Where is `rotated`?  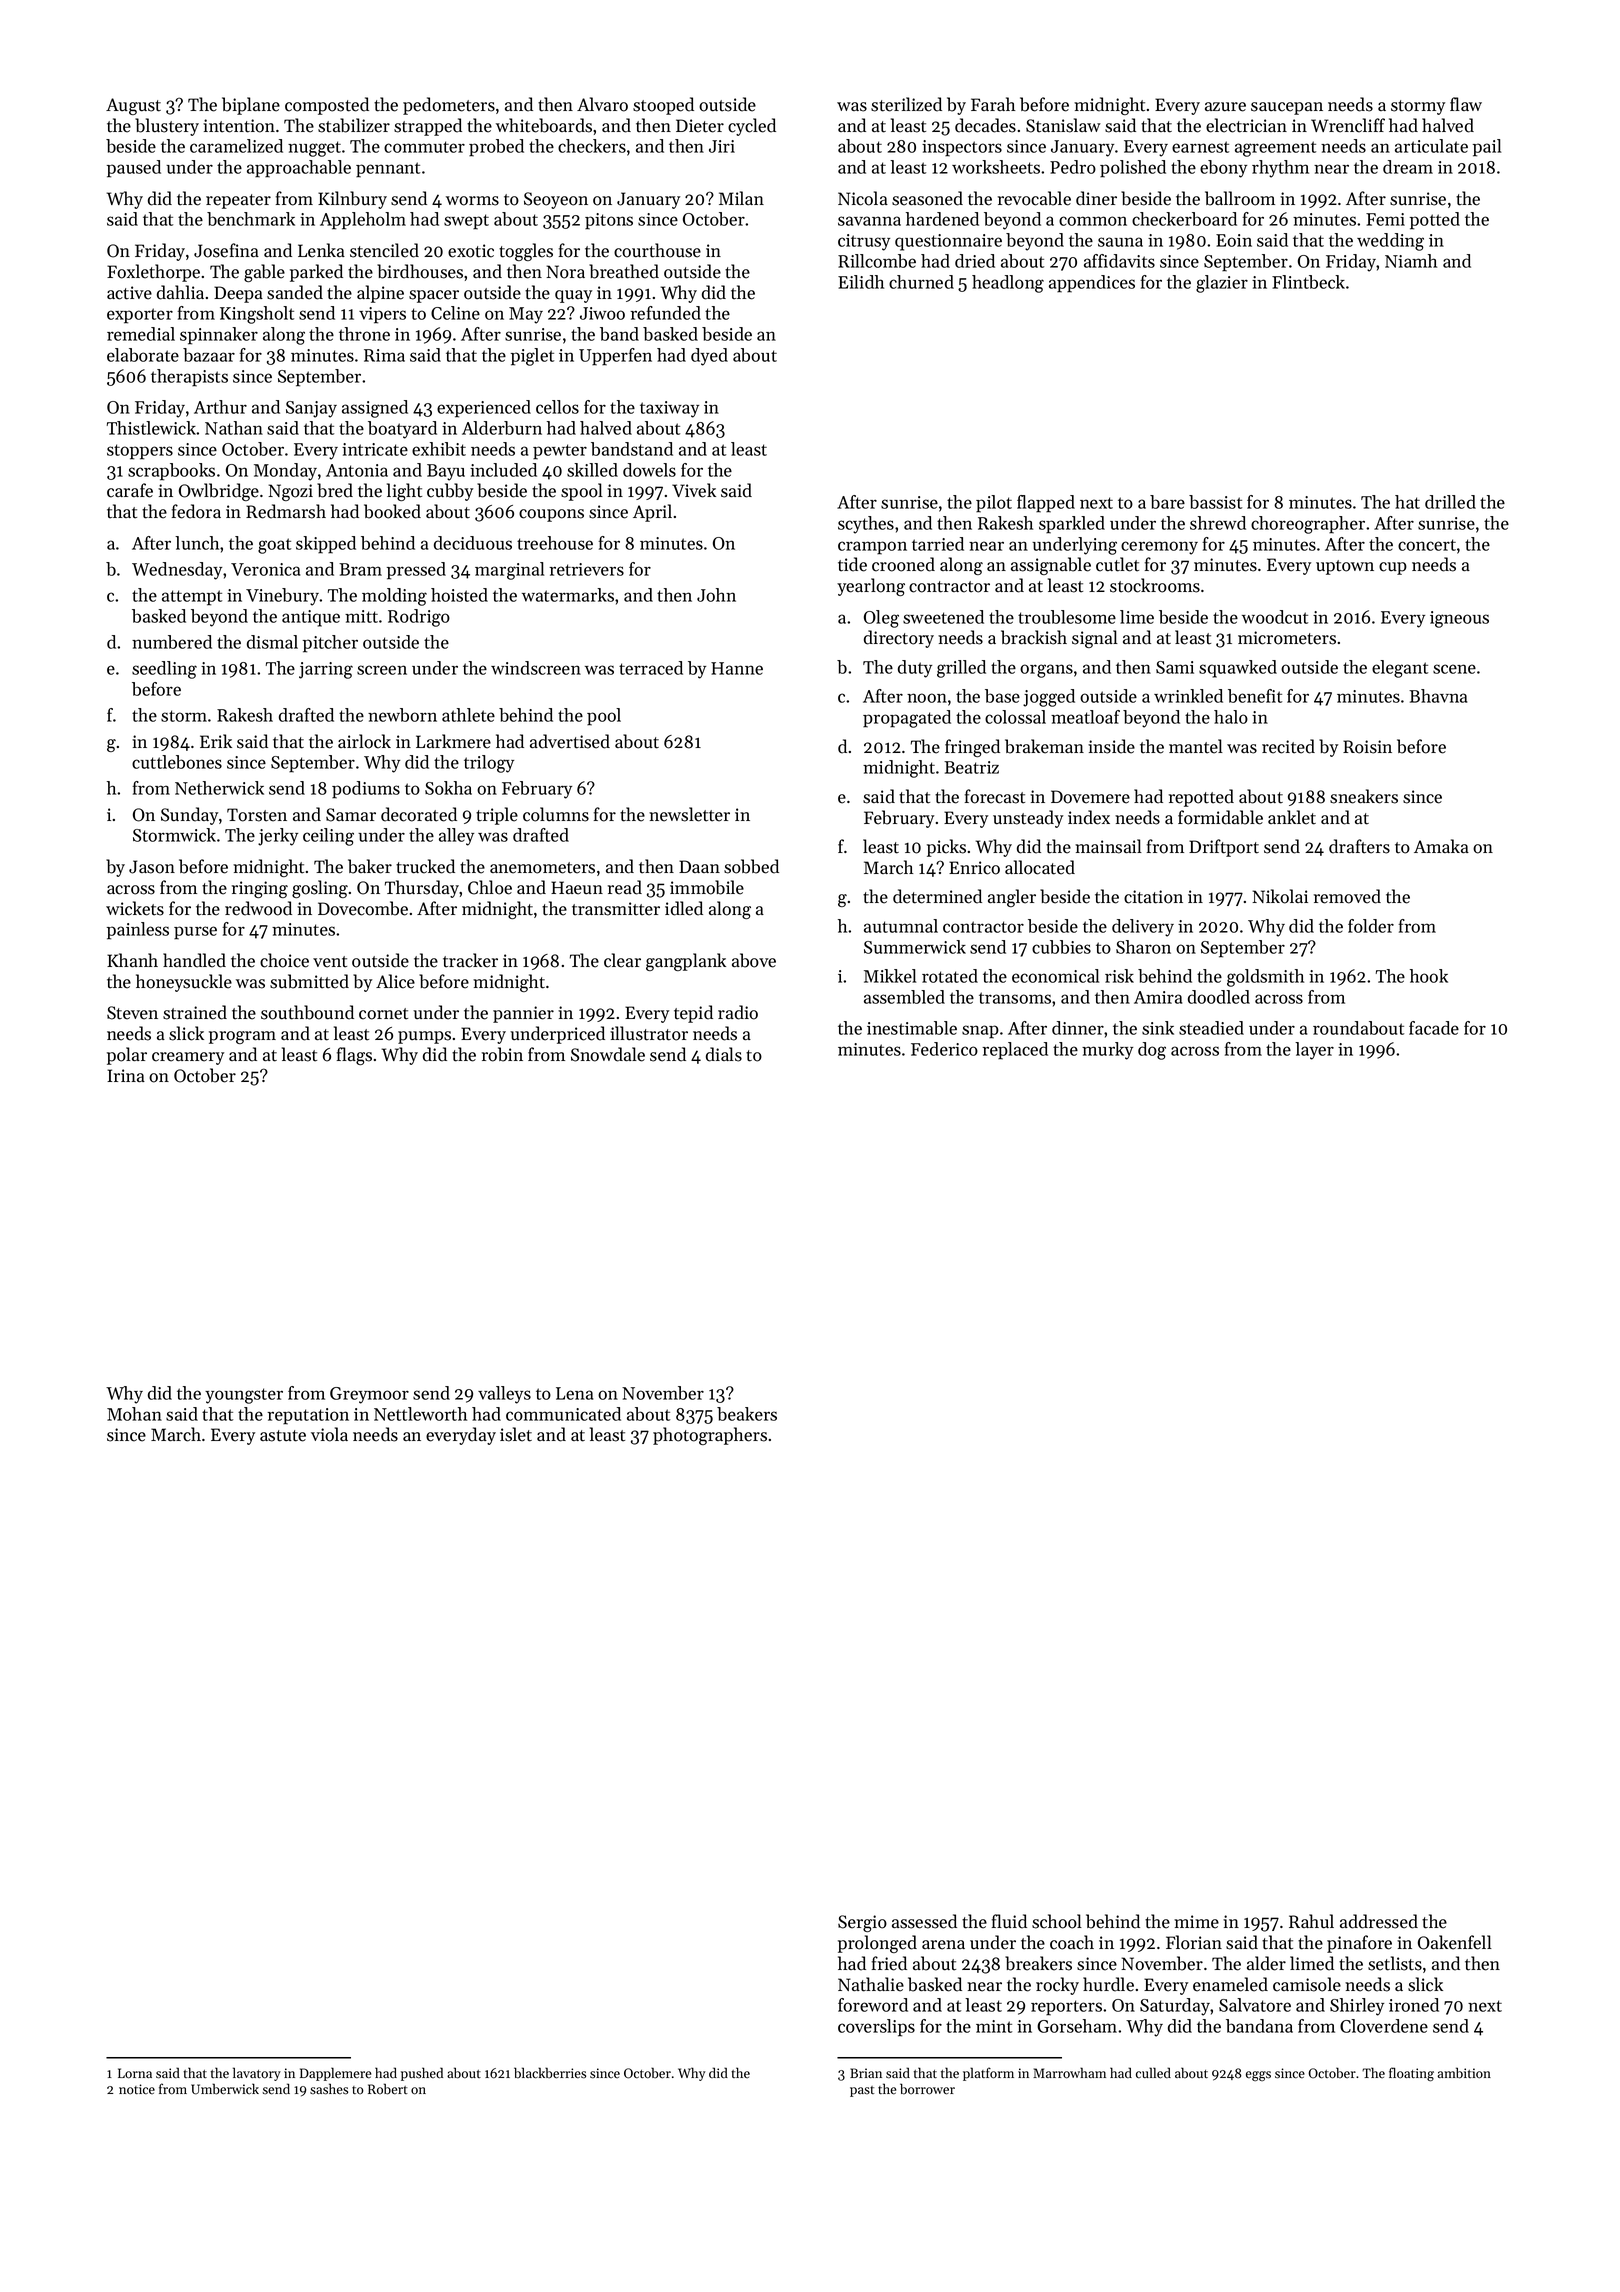 rotated is located at coordinates (950, 976).
